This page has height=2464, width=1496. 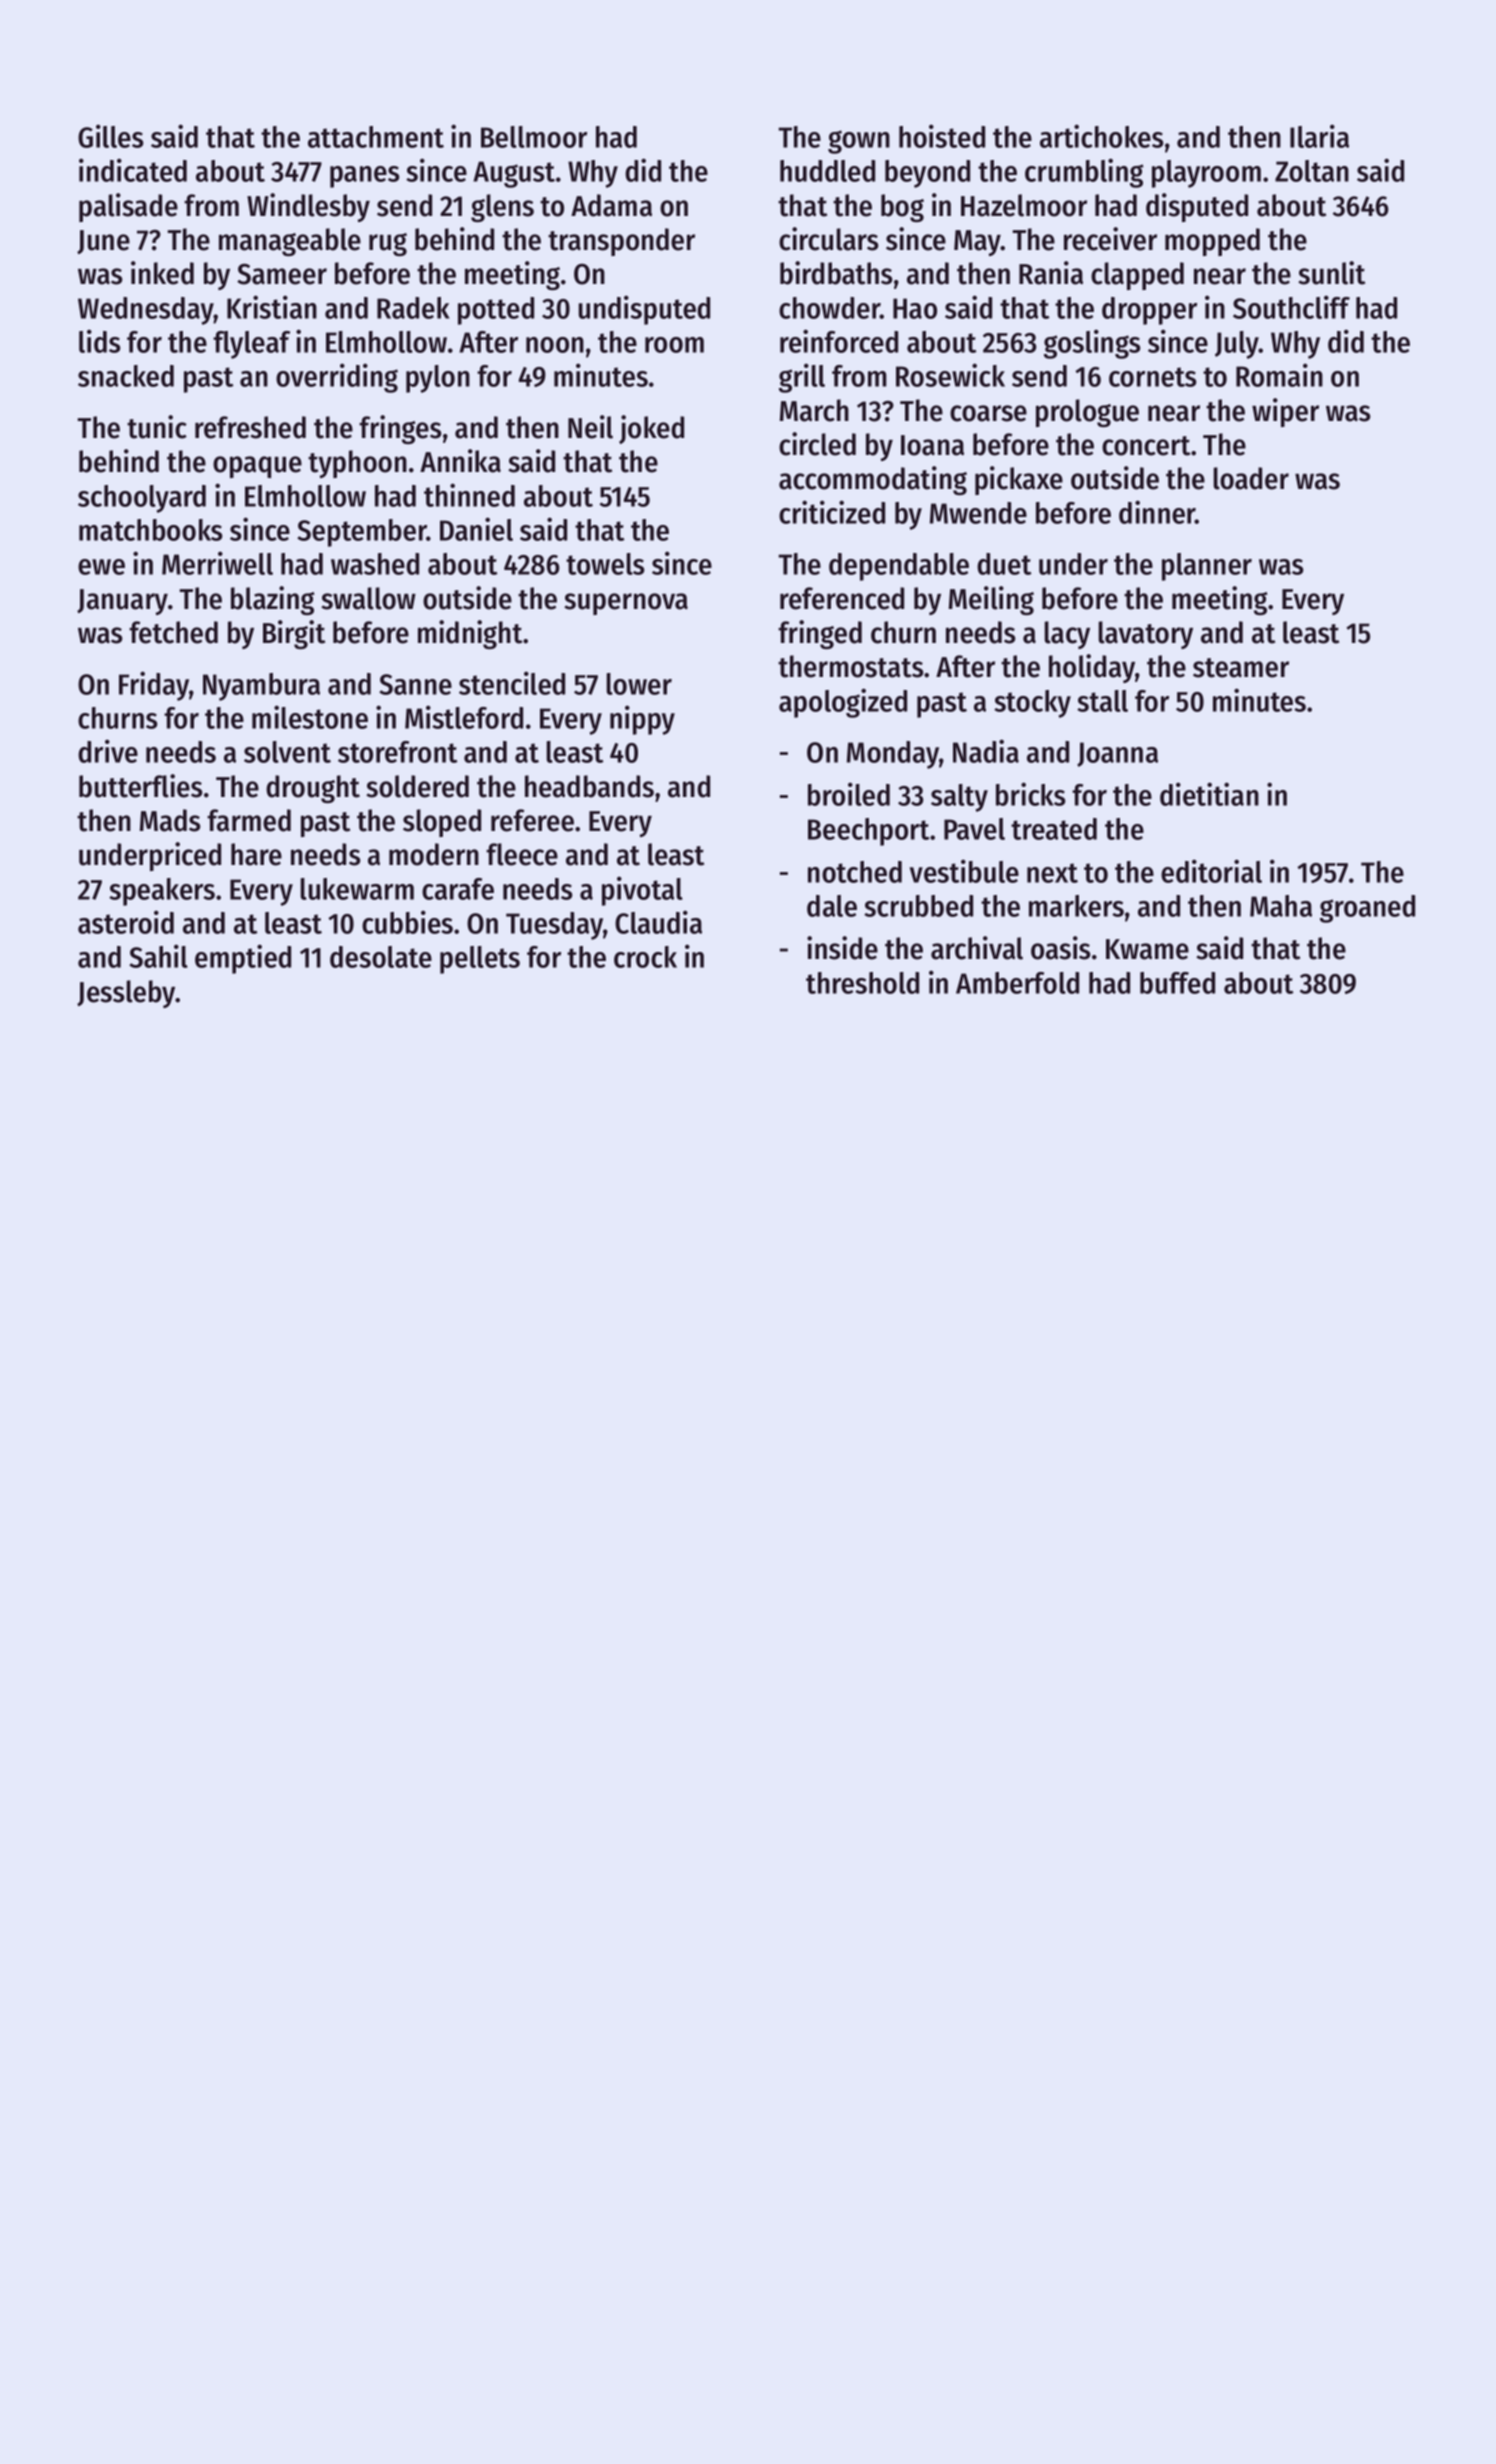 I want to click on Gilles, so click(x=110, y=136).
